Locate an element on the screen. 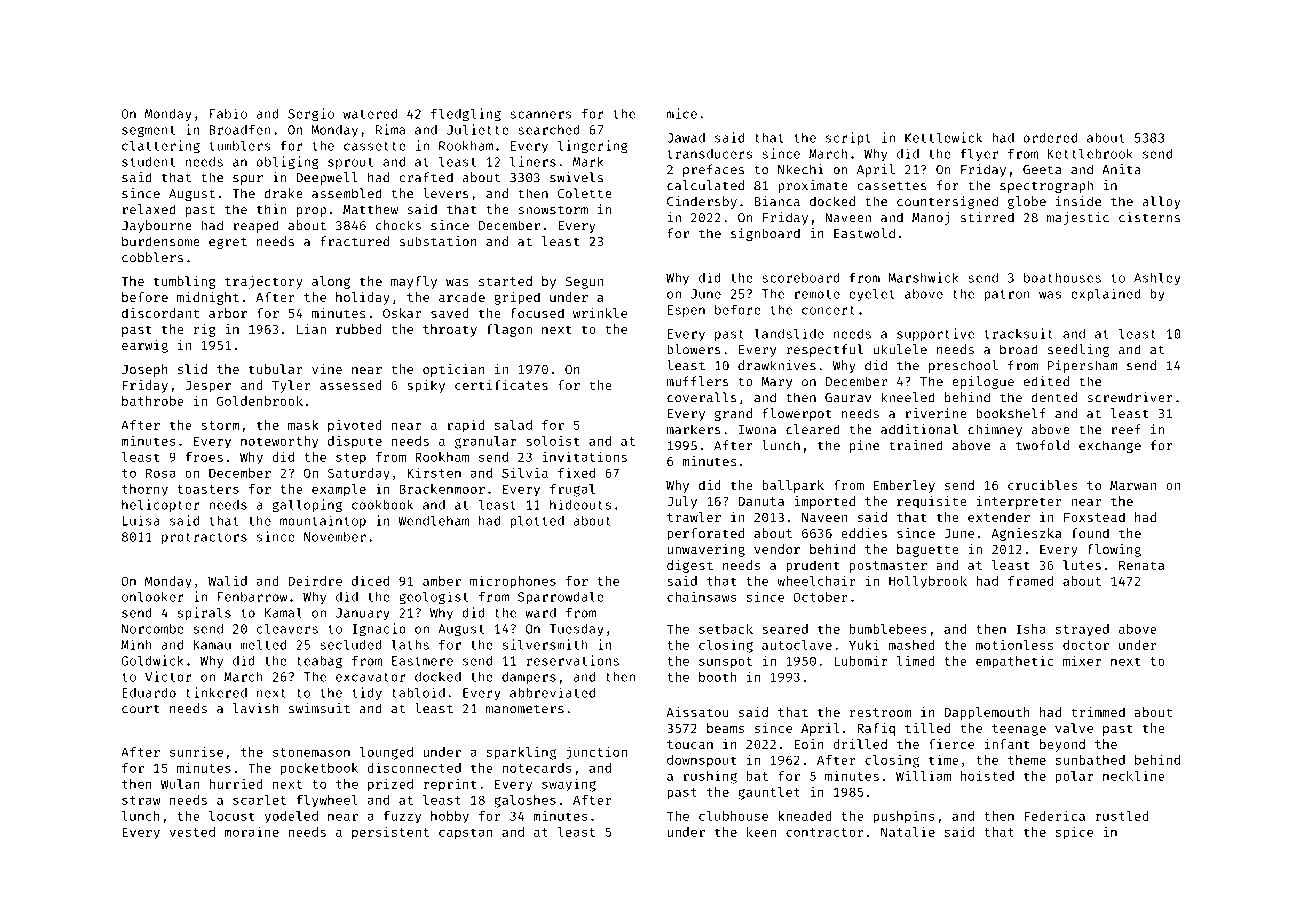 This screenshot has width=1308, height=924. laths is located at coordinates (410, 644).
